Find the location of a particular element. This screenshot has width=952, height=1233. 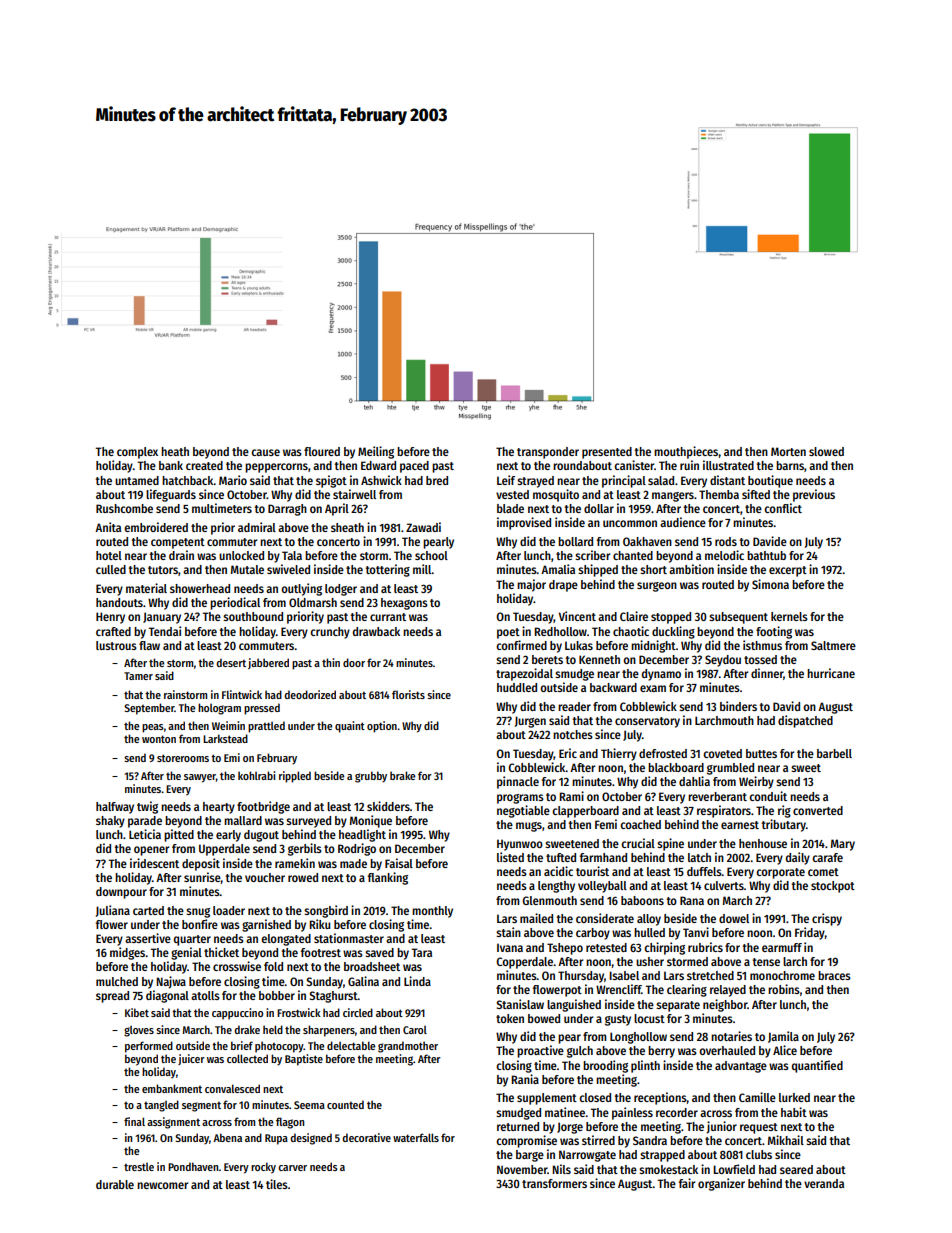

transponder is located at coordinates (548, 453).
